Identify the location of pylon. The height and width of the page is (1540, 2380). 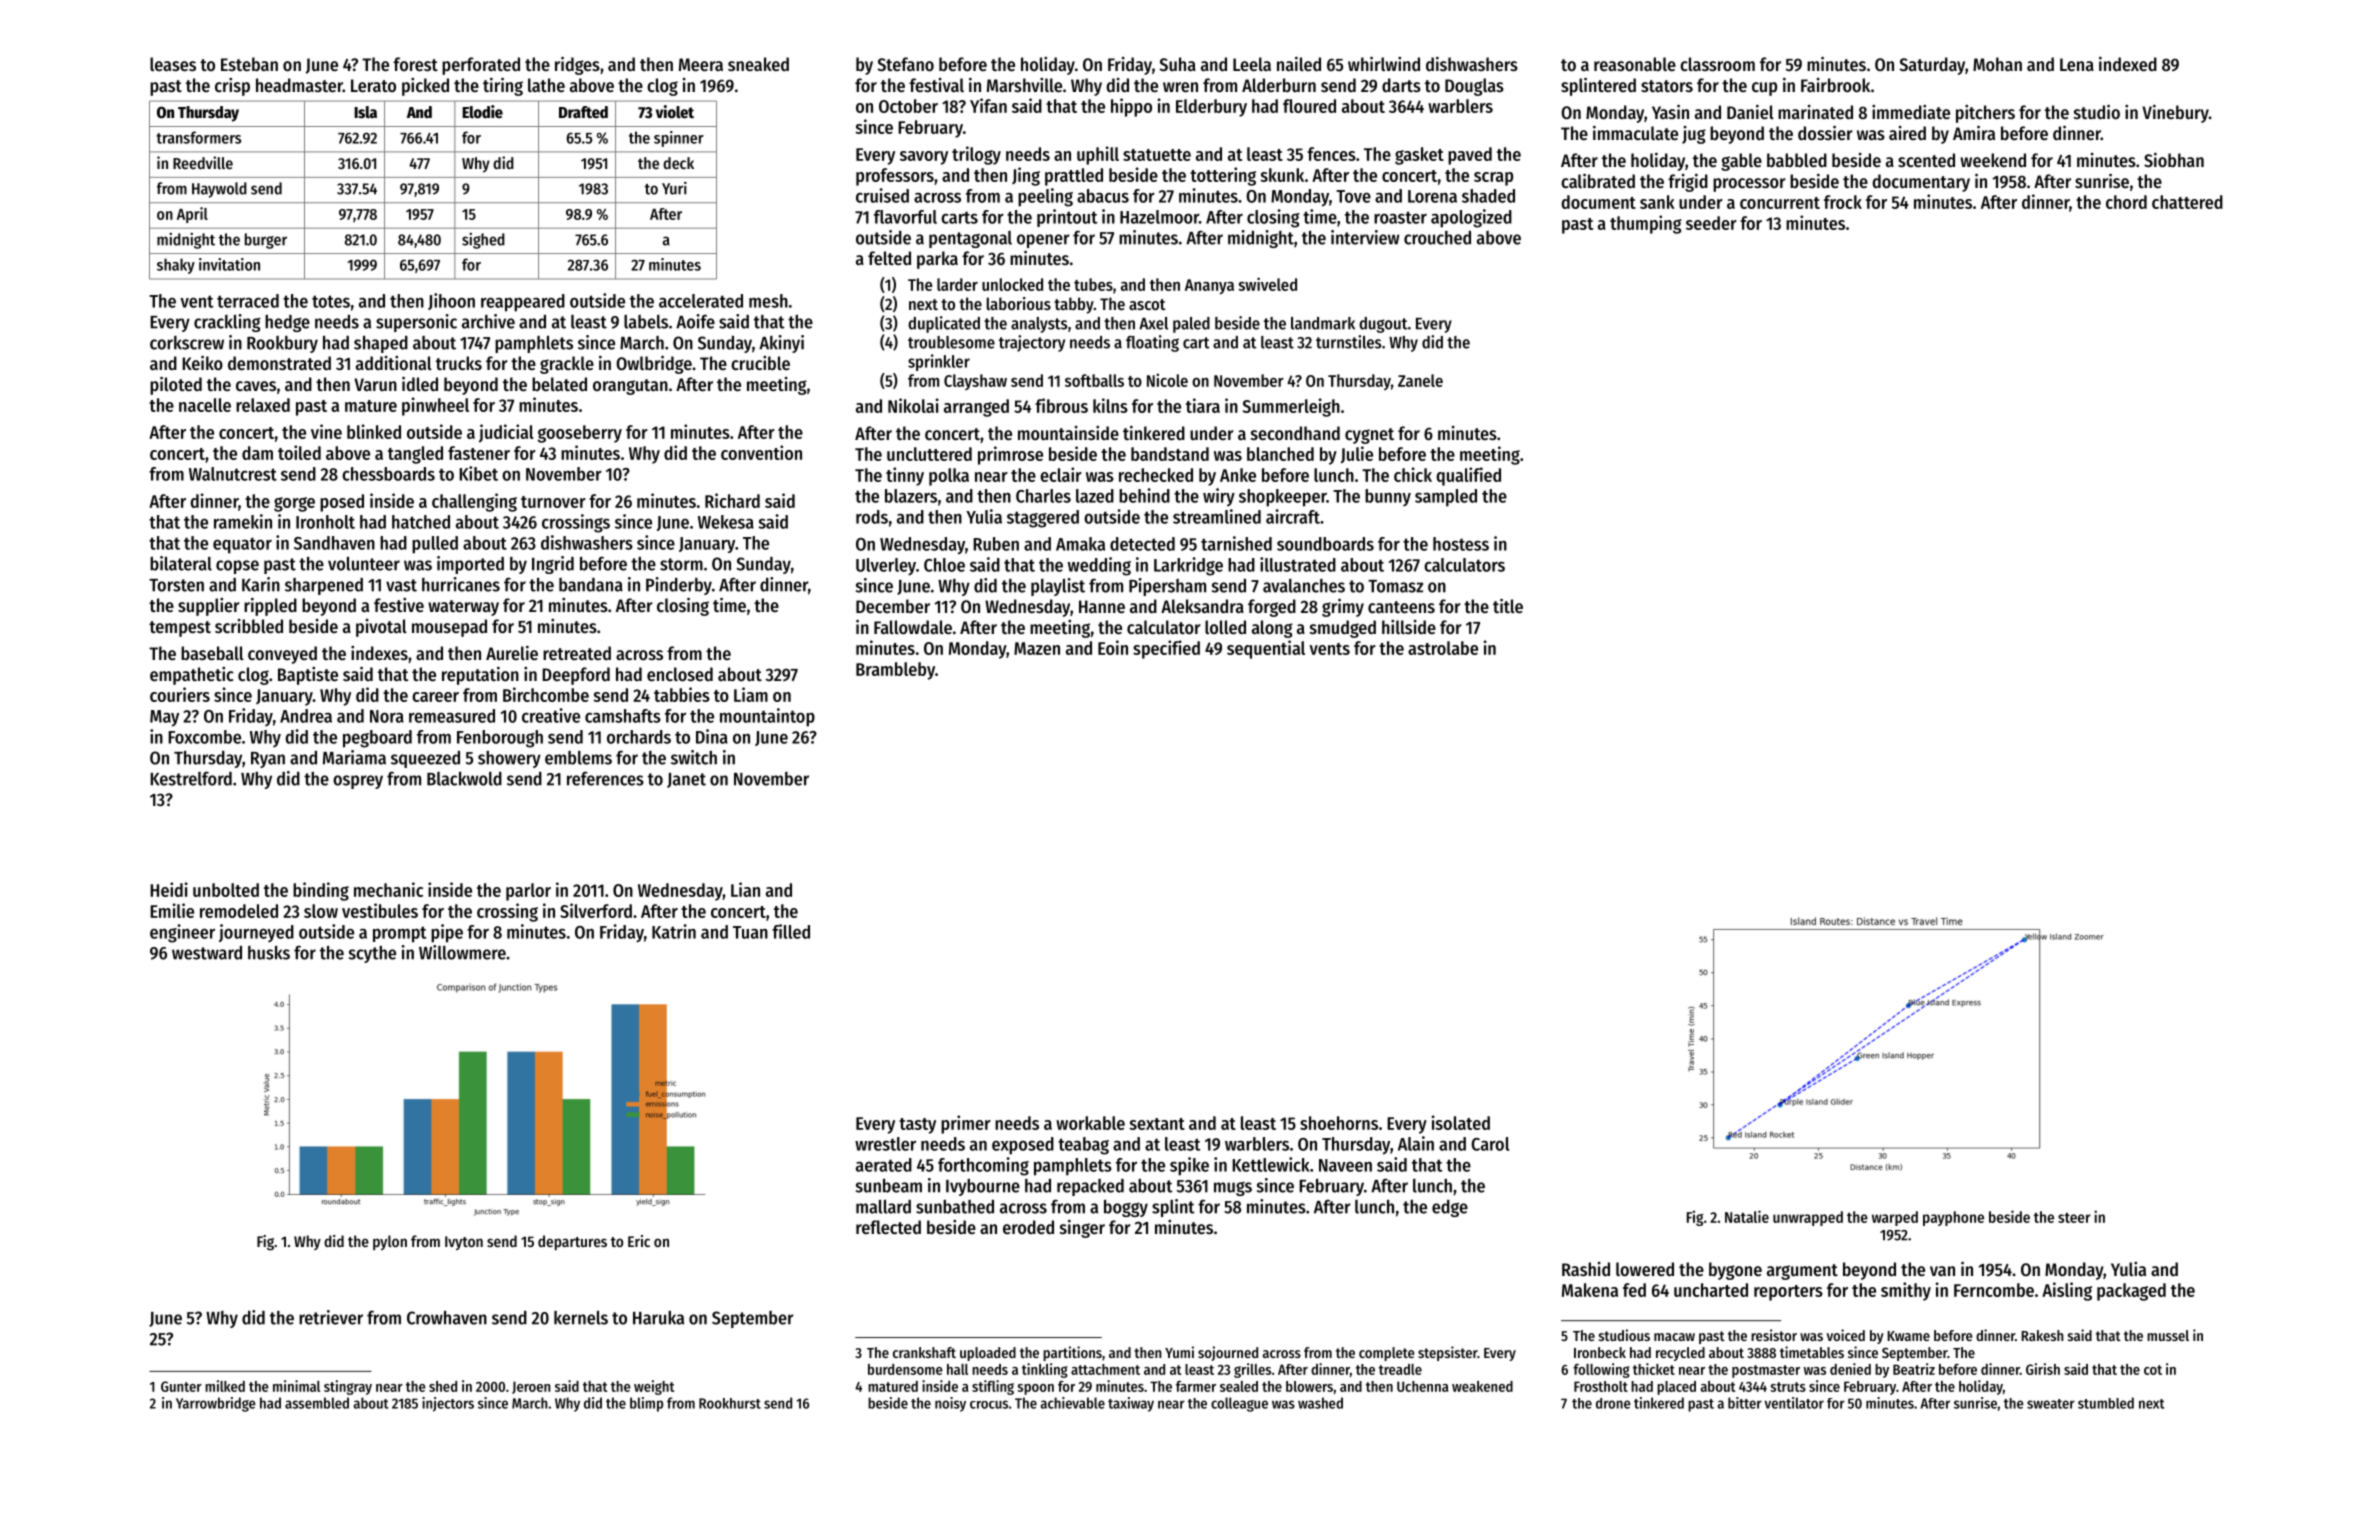
(390, 1242).
